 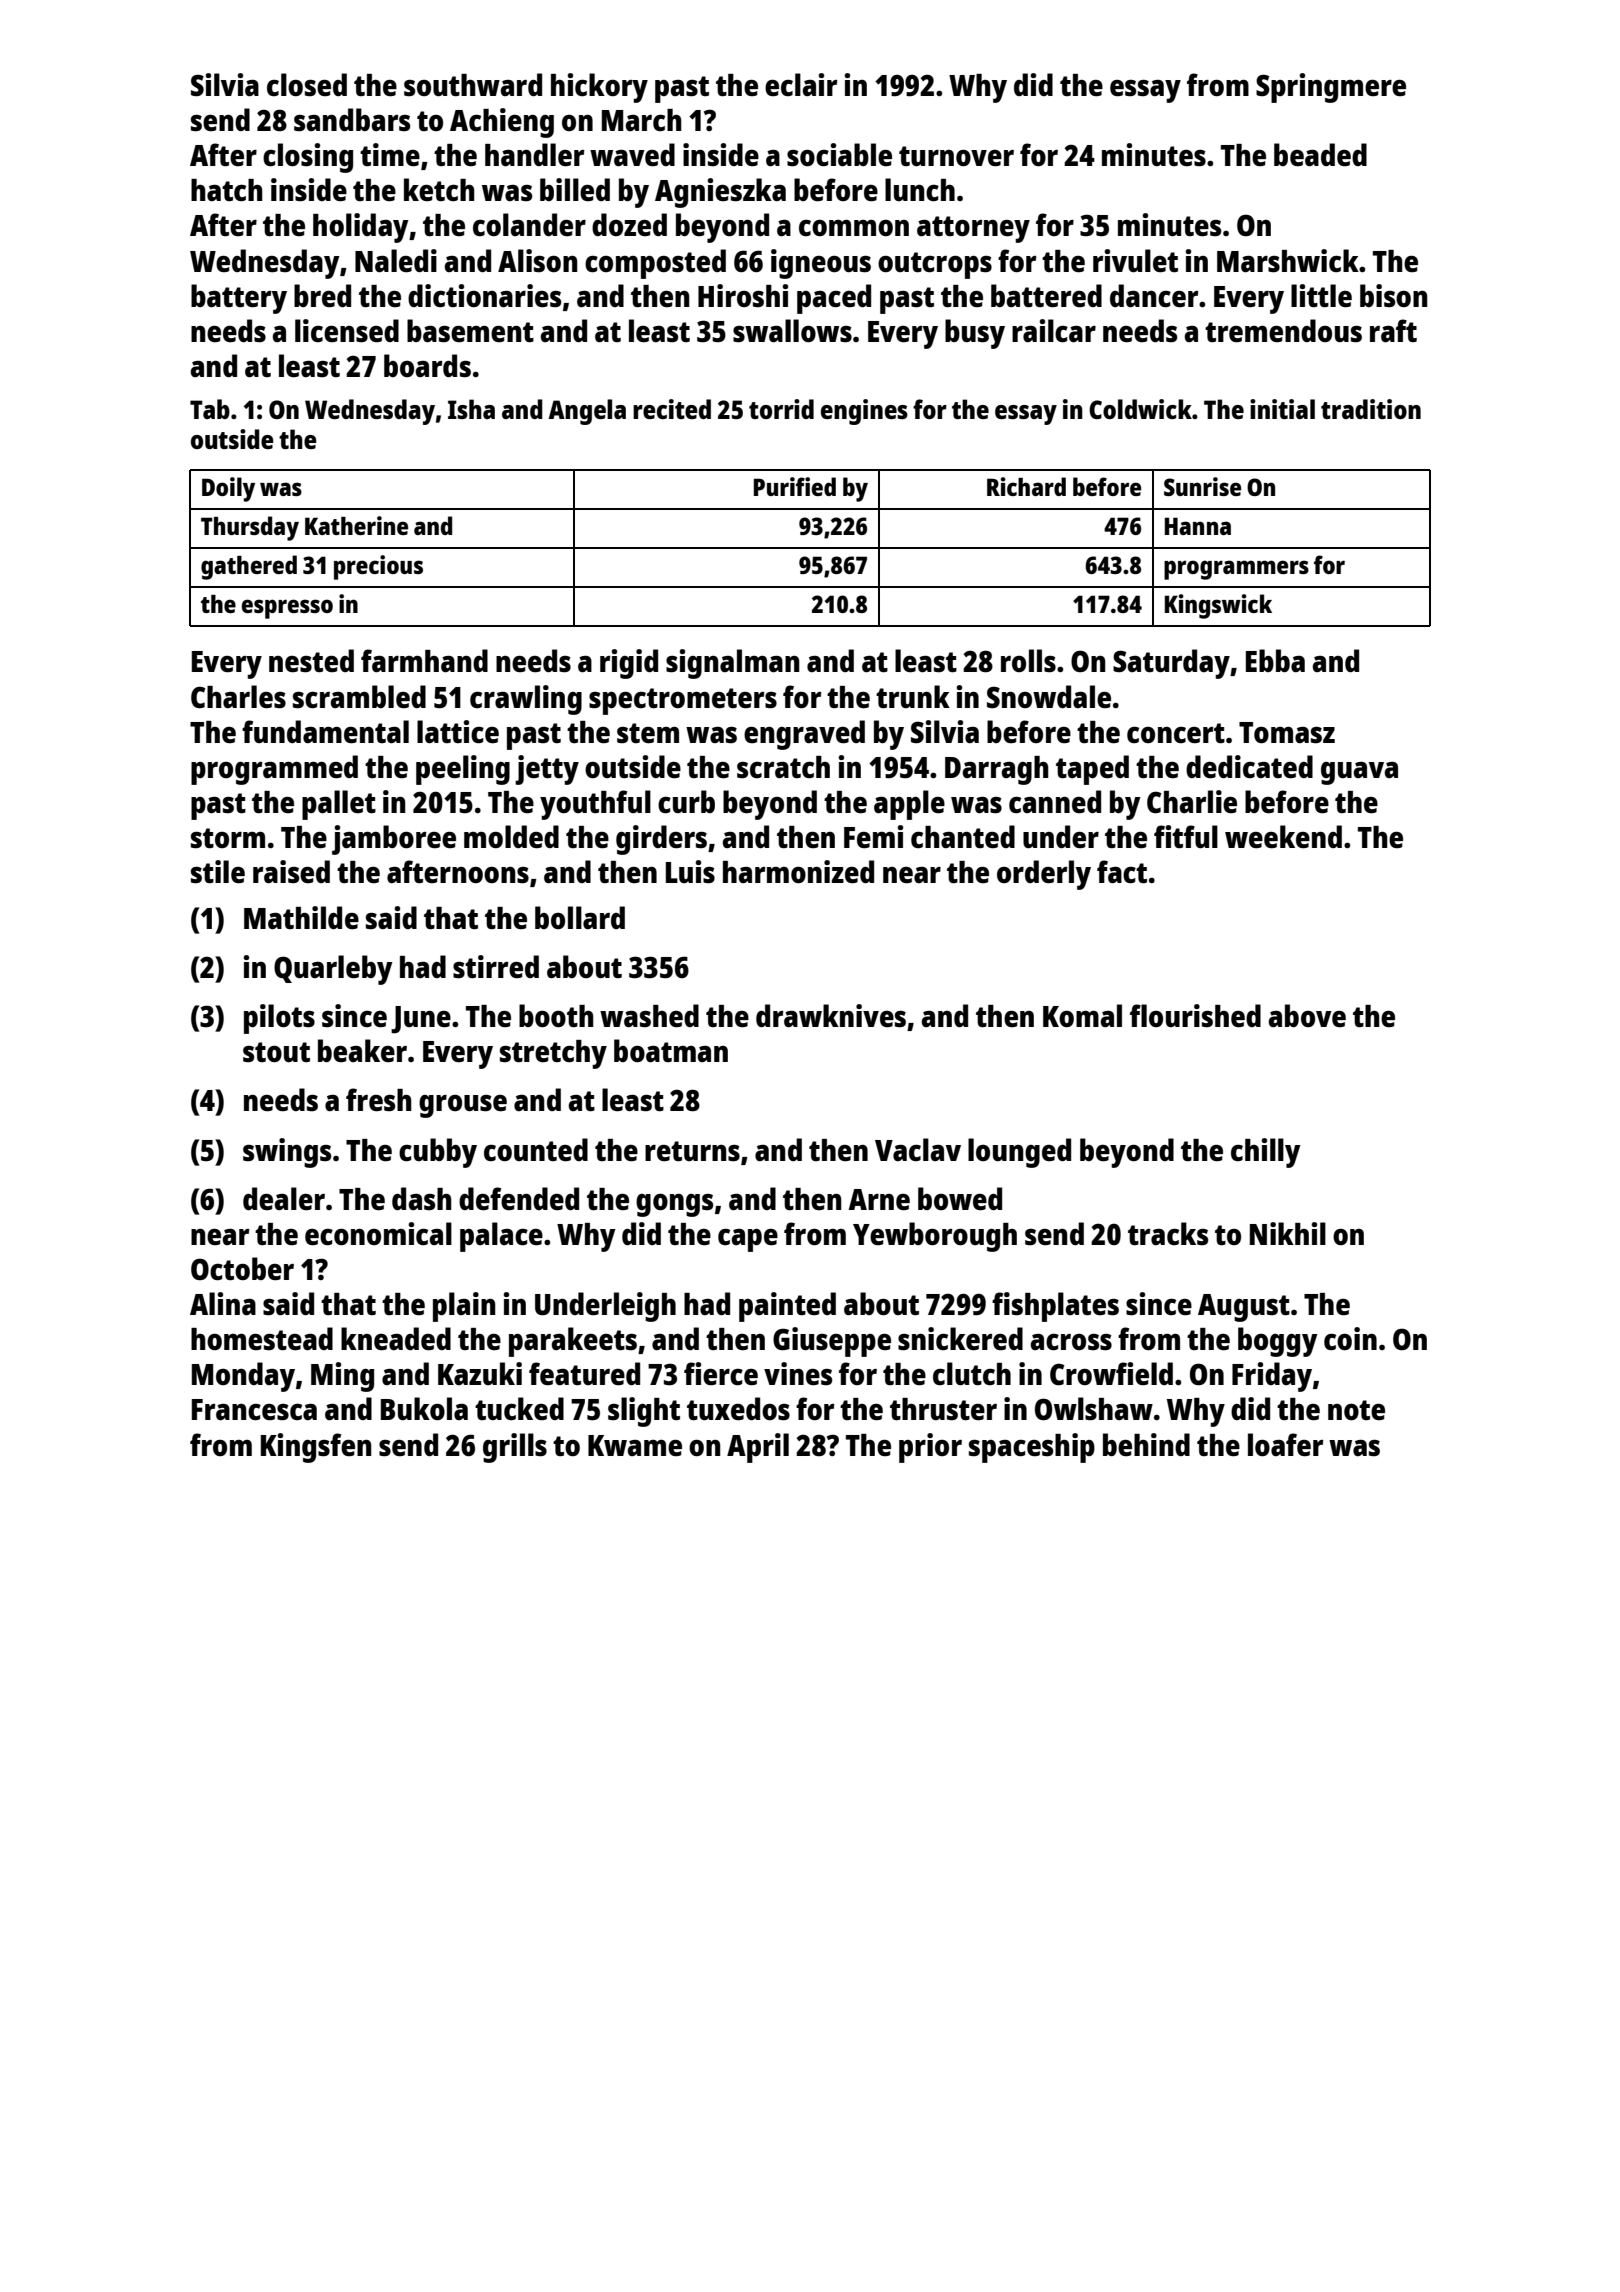 I want to click on engines, so click(x=864, y=412).
